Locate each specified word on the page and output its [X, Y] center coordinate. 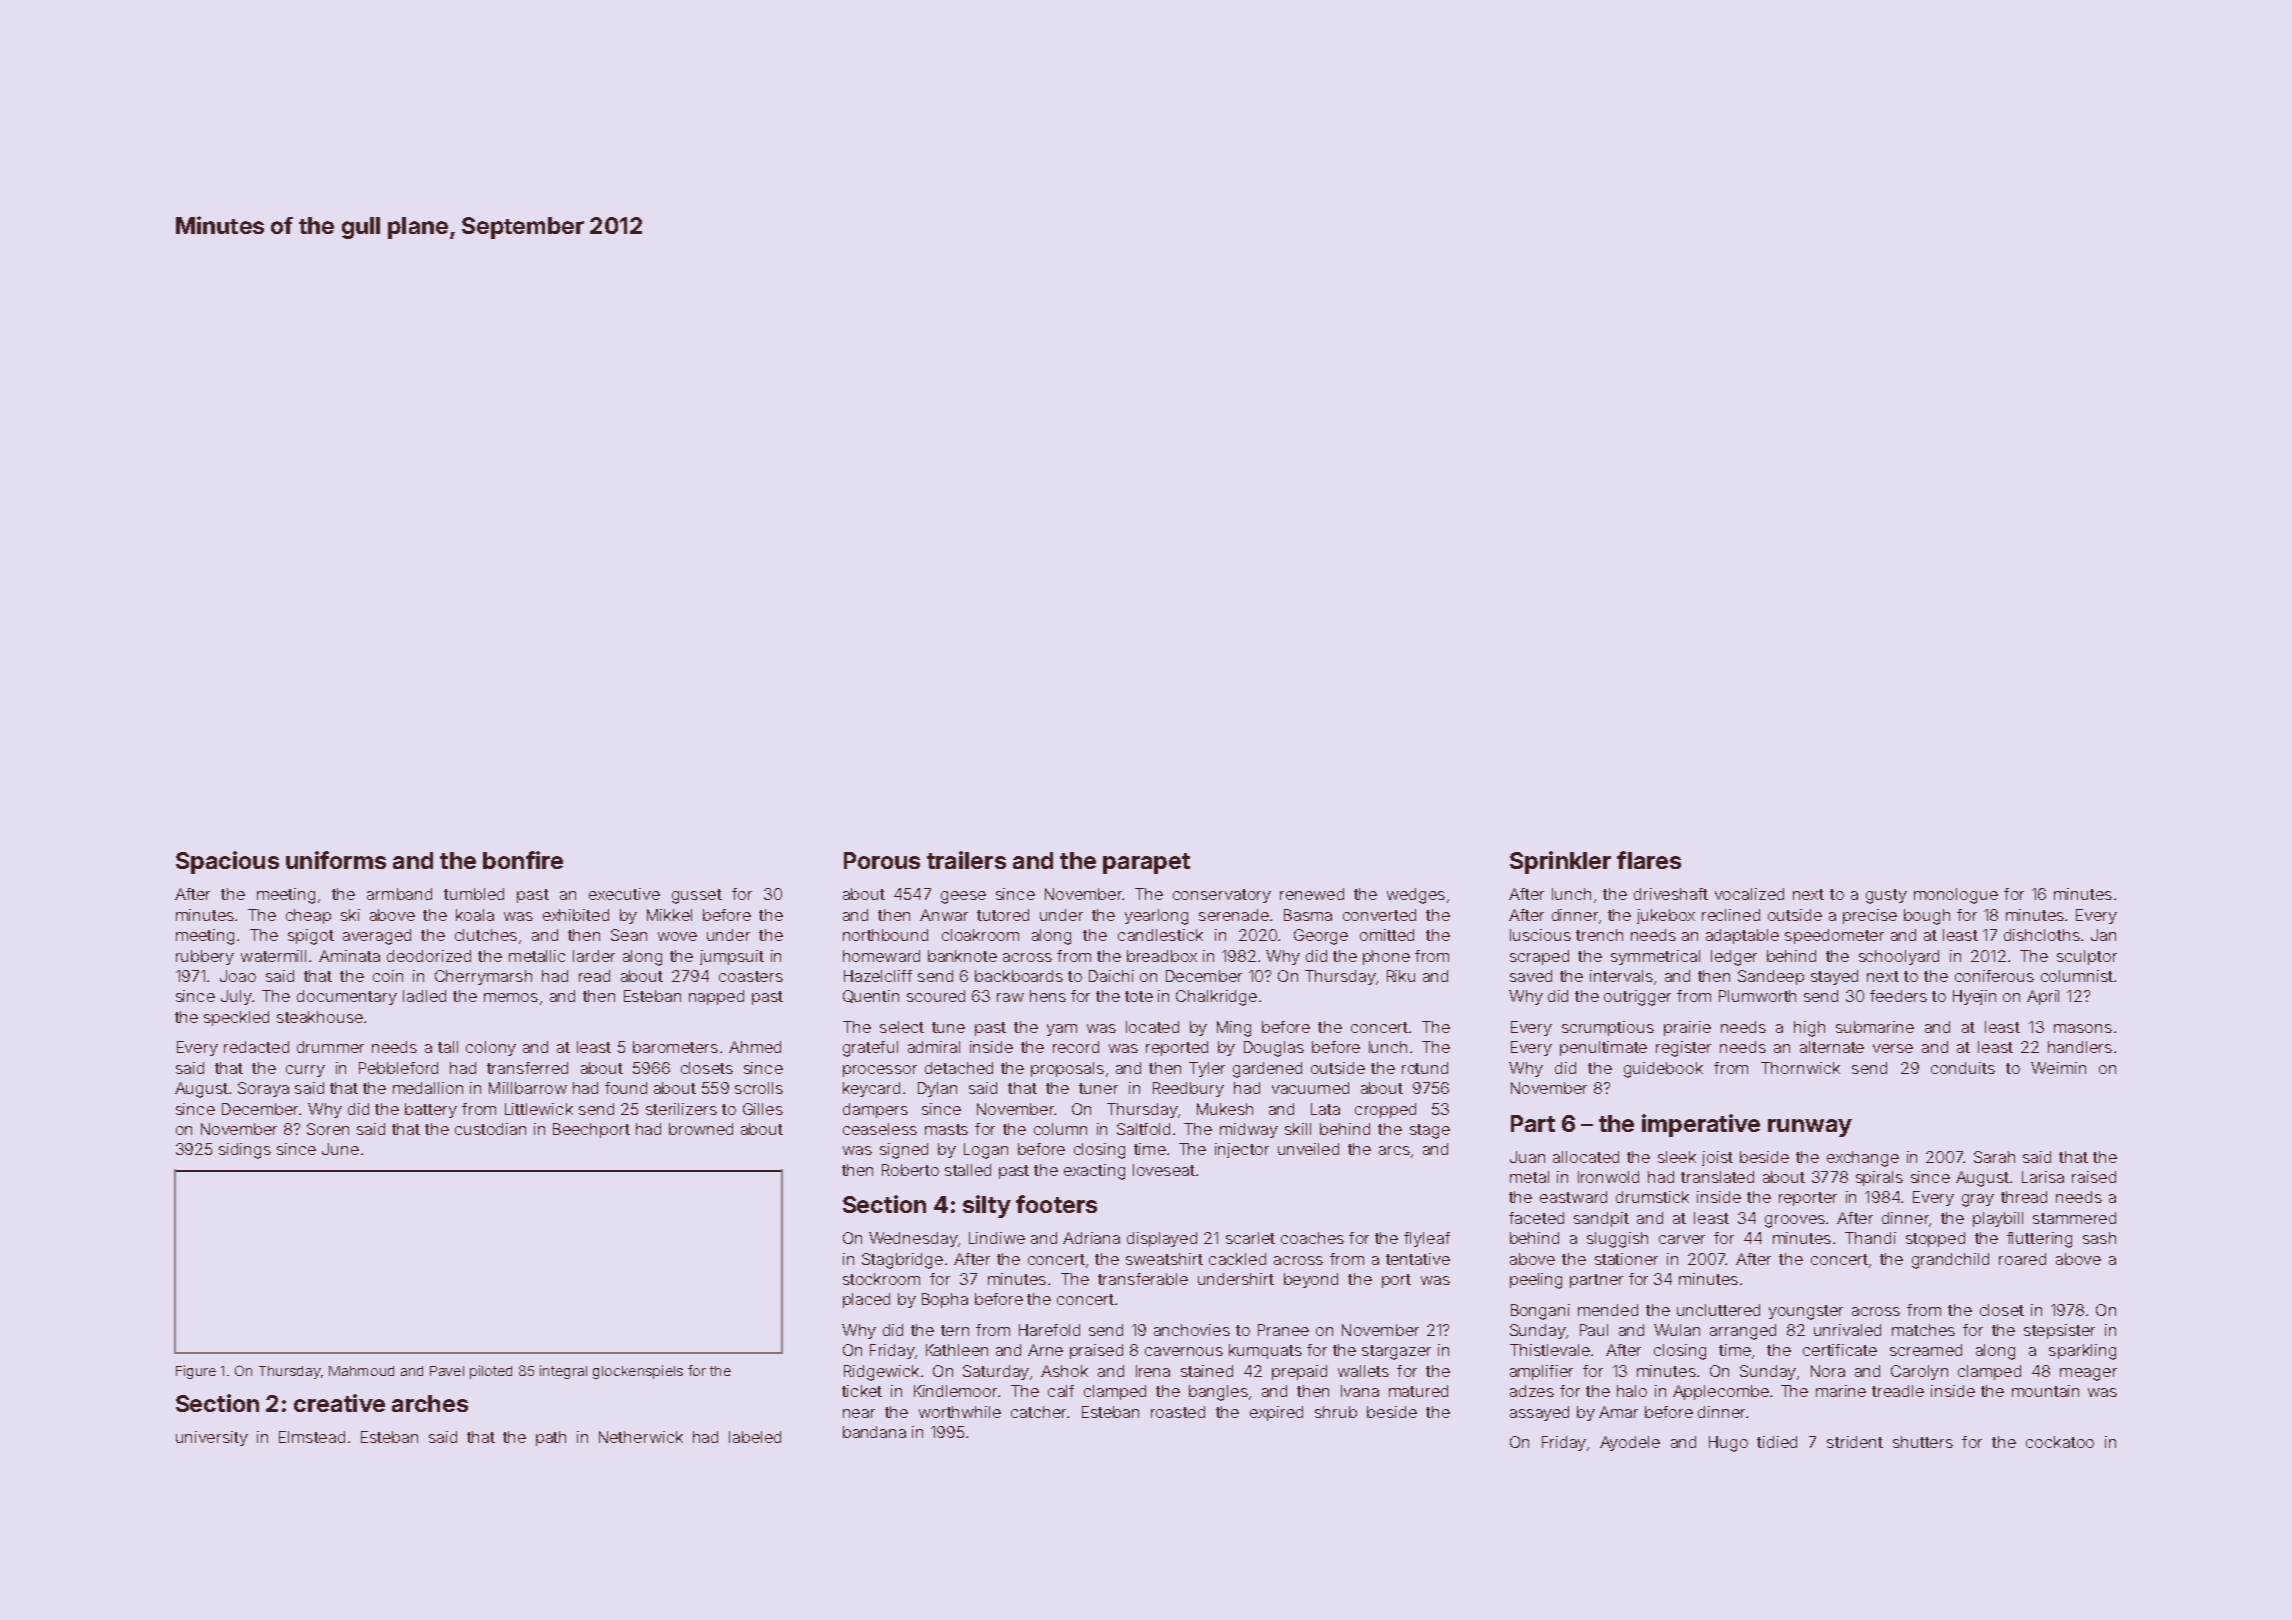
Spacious [227, 862]
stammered [2074, 1218]
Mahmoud [361, 1371]
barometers [675, 1047]
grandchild [1950, 1261]
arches [430, 1403]
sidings [245, 1151]
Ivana [1360, 1391]
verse [1893, 1048]
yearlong [1156, 917]
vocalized [1749, 894]
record [1076, 1047]
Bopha [945, 1300]
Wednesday [913, 1239]
